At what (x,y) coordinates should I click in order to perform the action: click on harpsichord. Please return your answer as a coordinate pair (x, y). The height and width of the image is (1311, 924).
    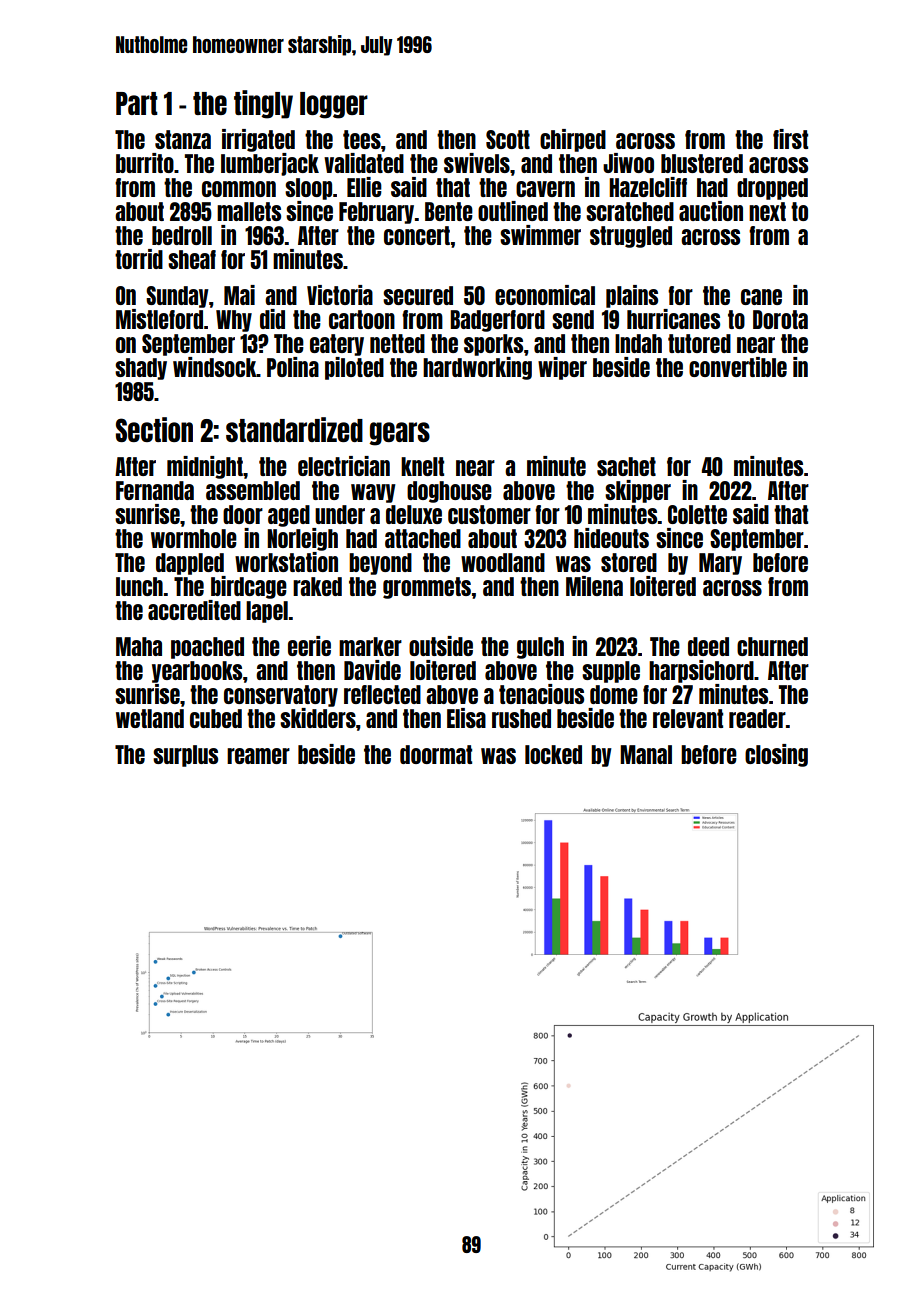
    Looking at the image, I should click on (701, 671).
